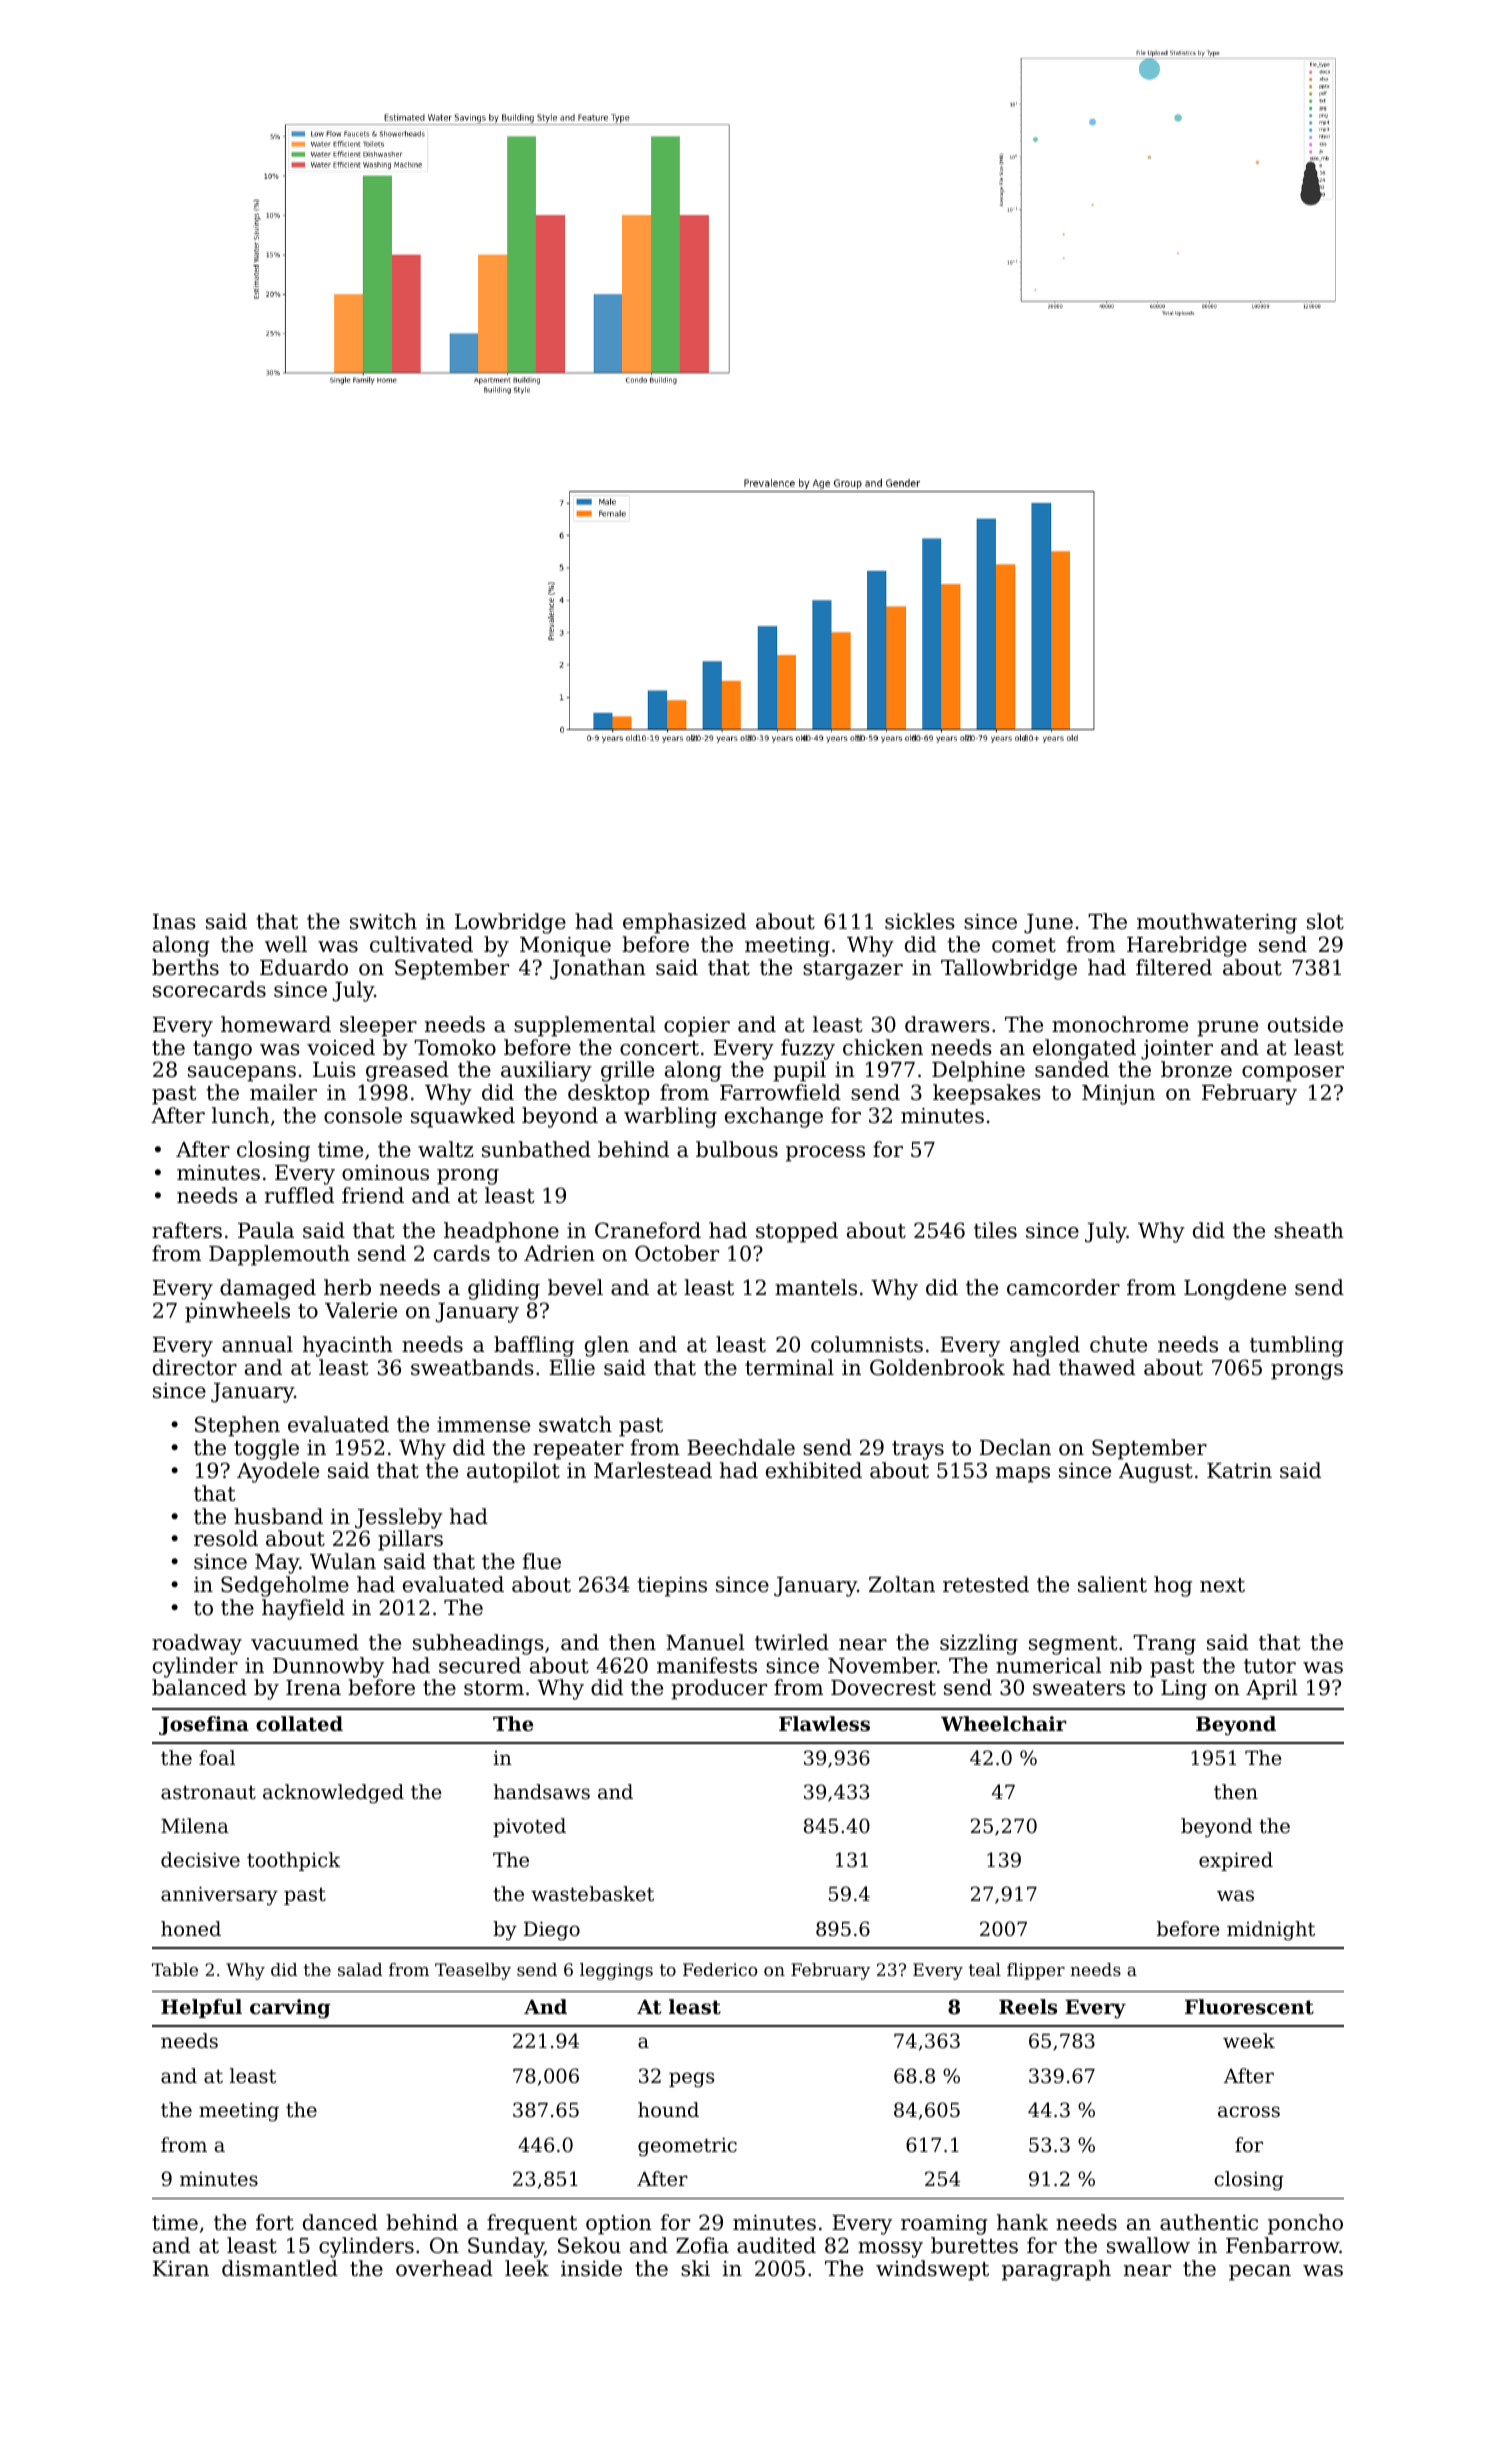 The width and height of the screenshot is (1496, 2464). What do you see at coordinates (691, 2080) in the screenshot?
I see `pegs` at bounding box center [691, 2080].
